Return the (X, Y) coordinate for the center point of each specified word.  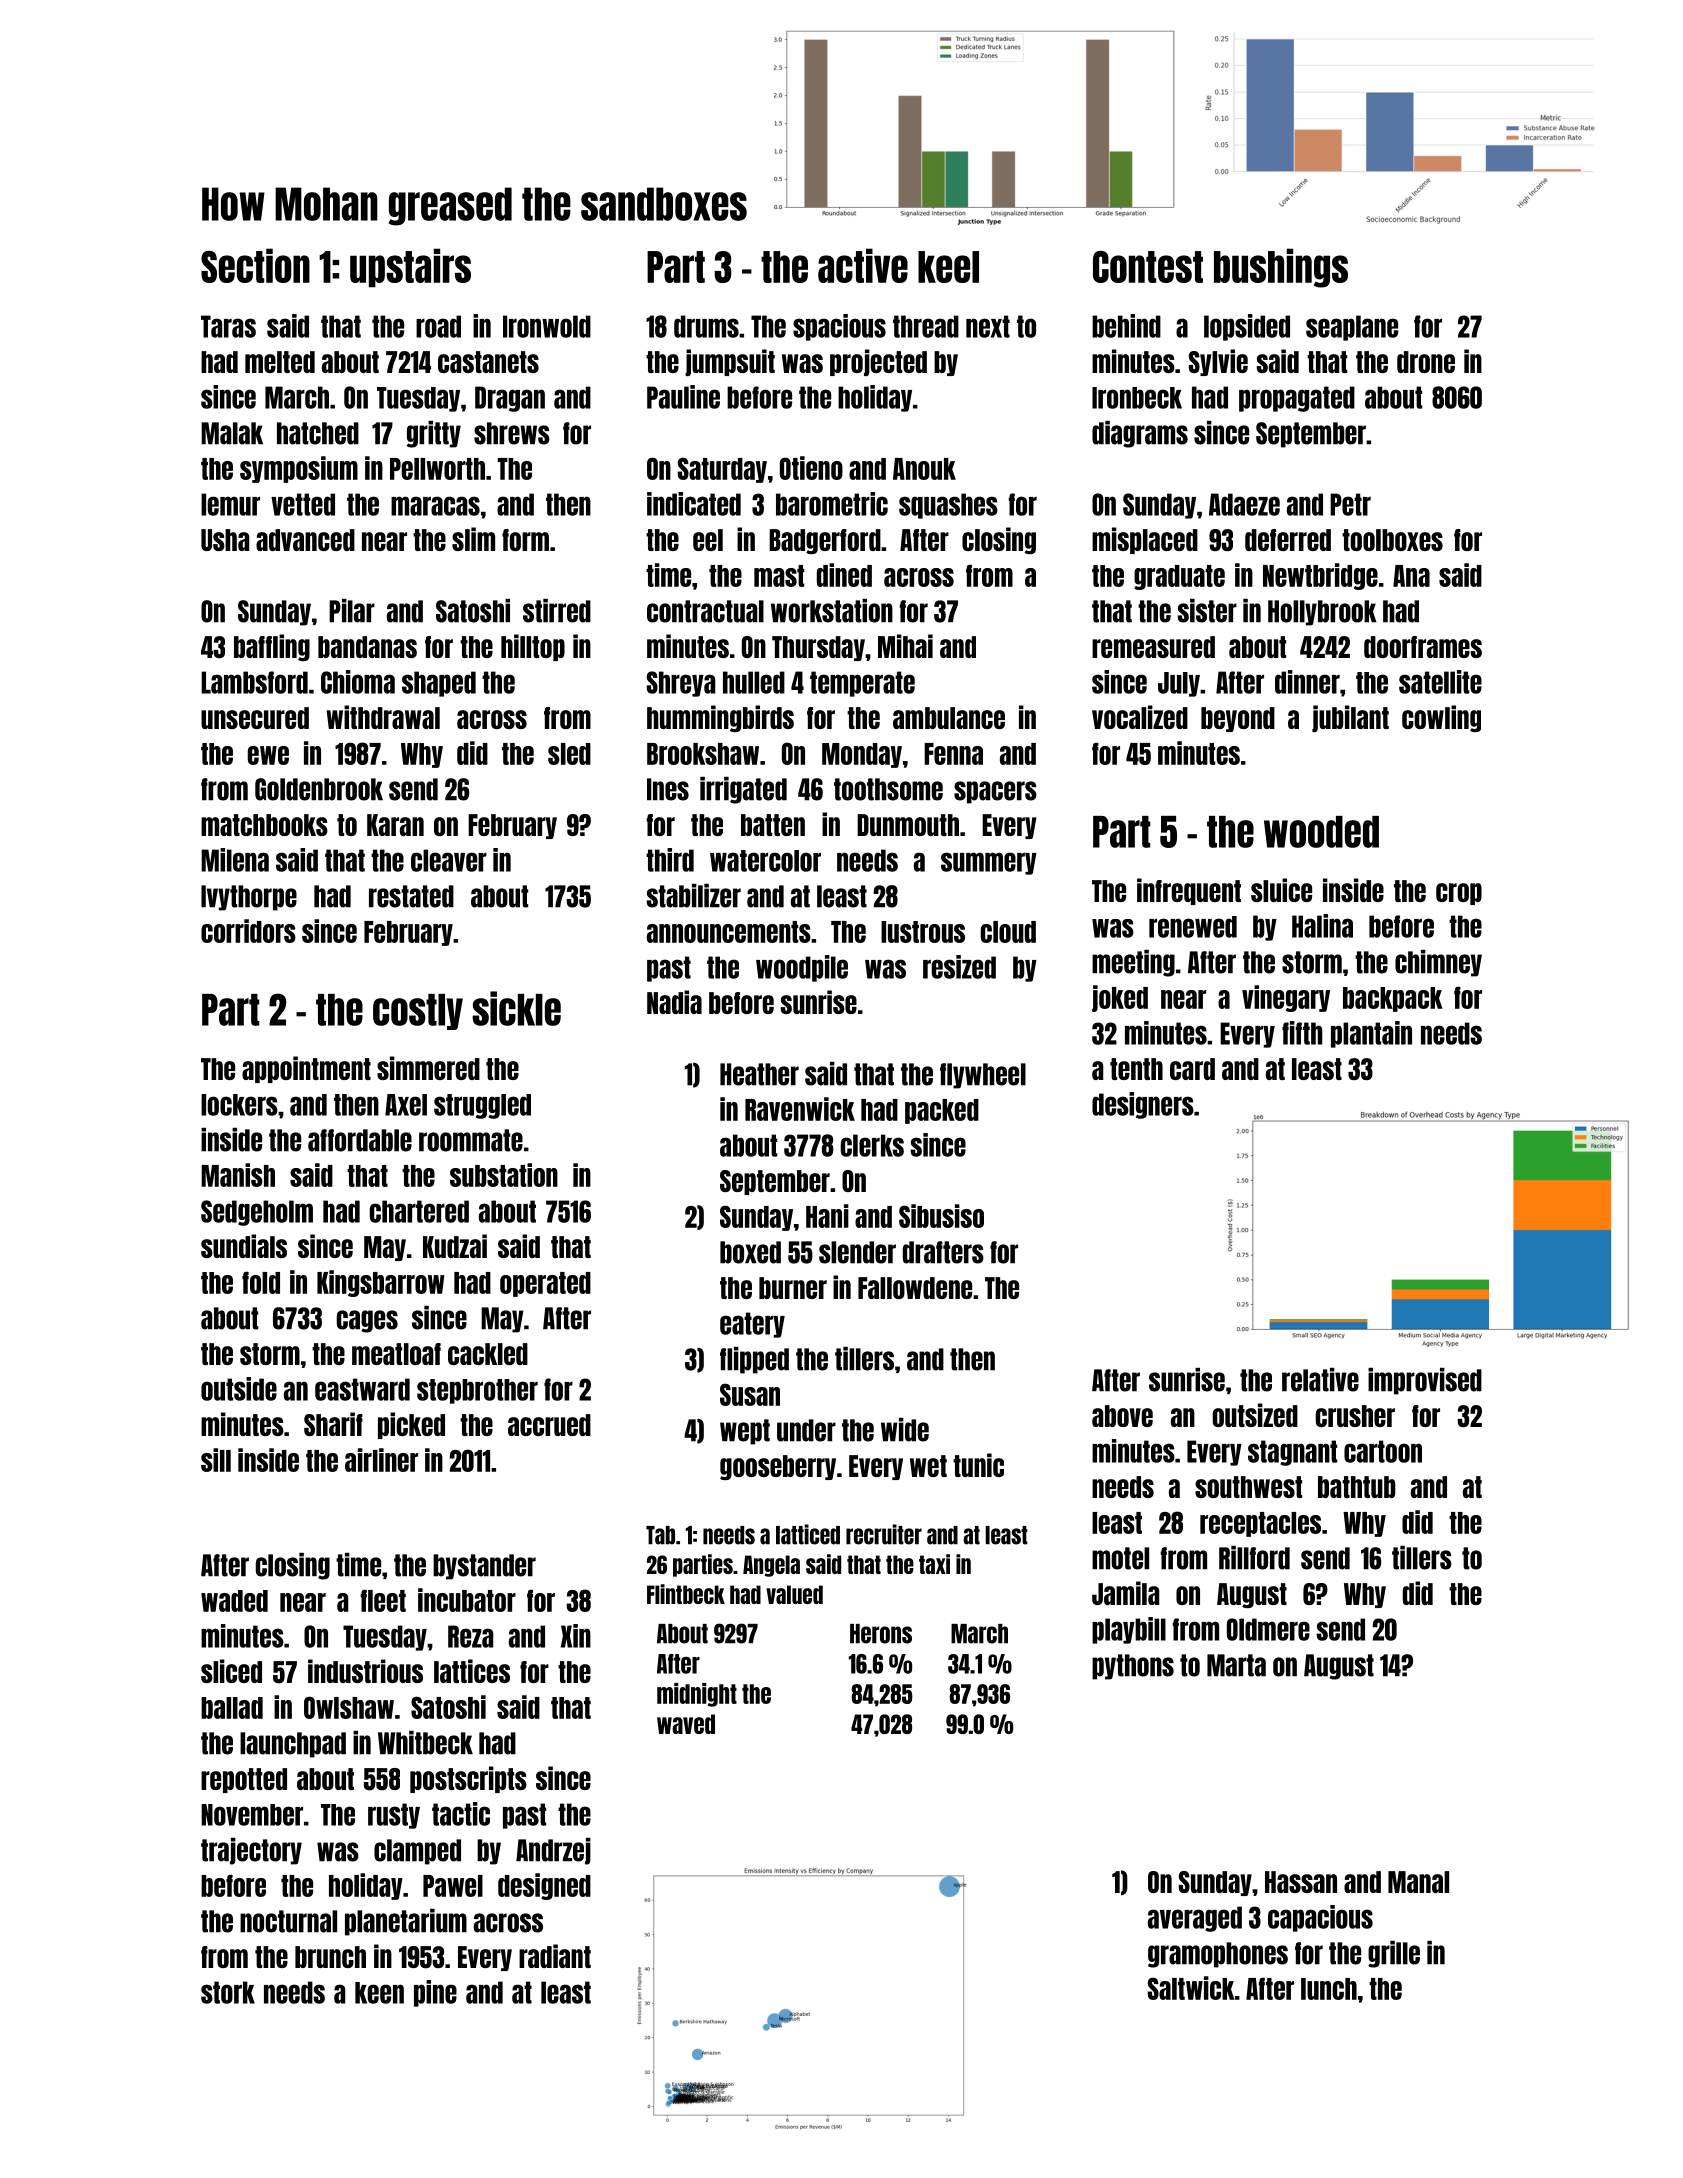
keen (379, 1993)
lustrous (923, 932)
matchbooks (264, 825)
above (1122, 1416)
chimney (1438, 963)
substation (504, 1175)
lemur (230, 504)
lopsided (1247, 327)
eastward (362, 1389)
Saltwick (1191, 1988)
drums (706, 326)
